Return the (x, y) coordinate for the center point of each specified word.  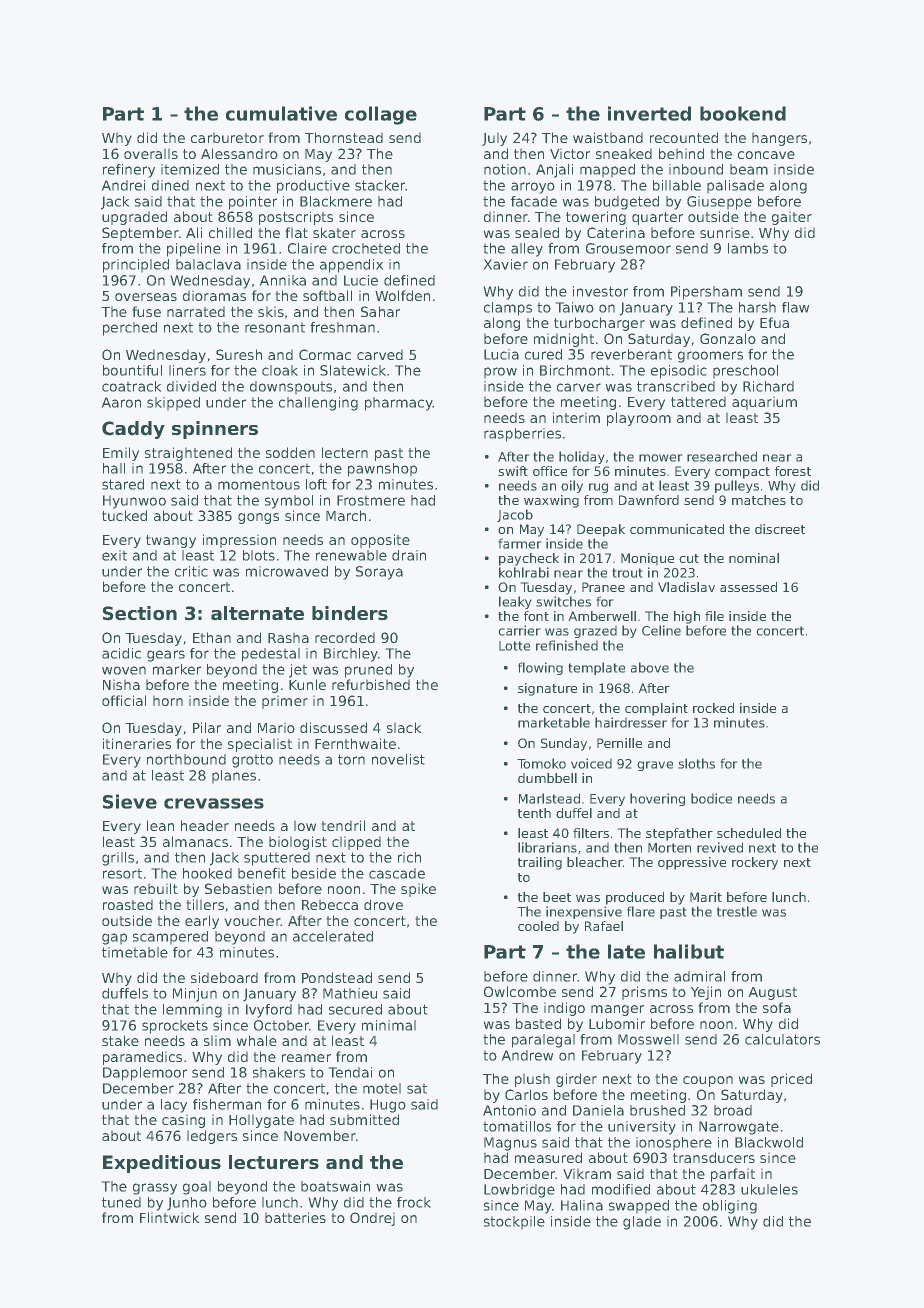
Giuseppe (719, 203)
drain (409, 555)
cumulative (281, 113)
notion (505, 169)
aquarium (764, 403)
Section (140, 613)
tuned (121, 1202)
